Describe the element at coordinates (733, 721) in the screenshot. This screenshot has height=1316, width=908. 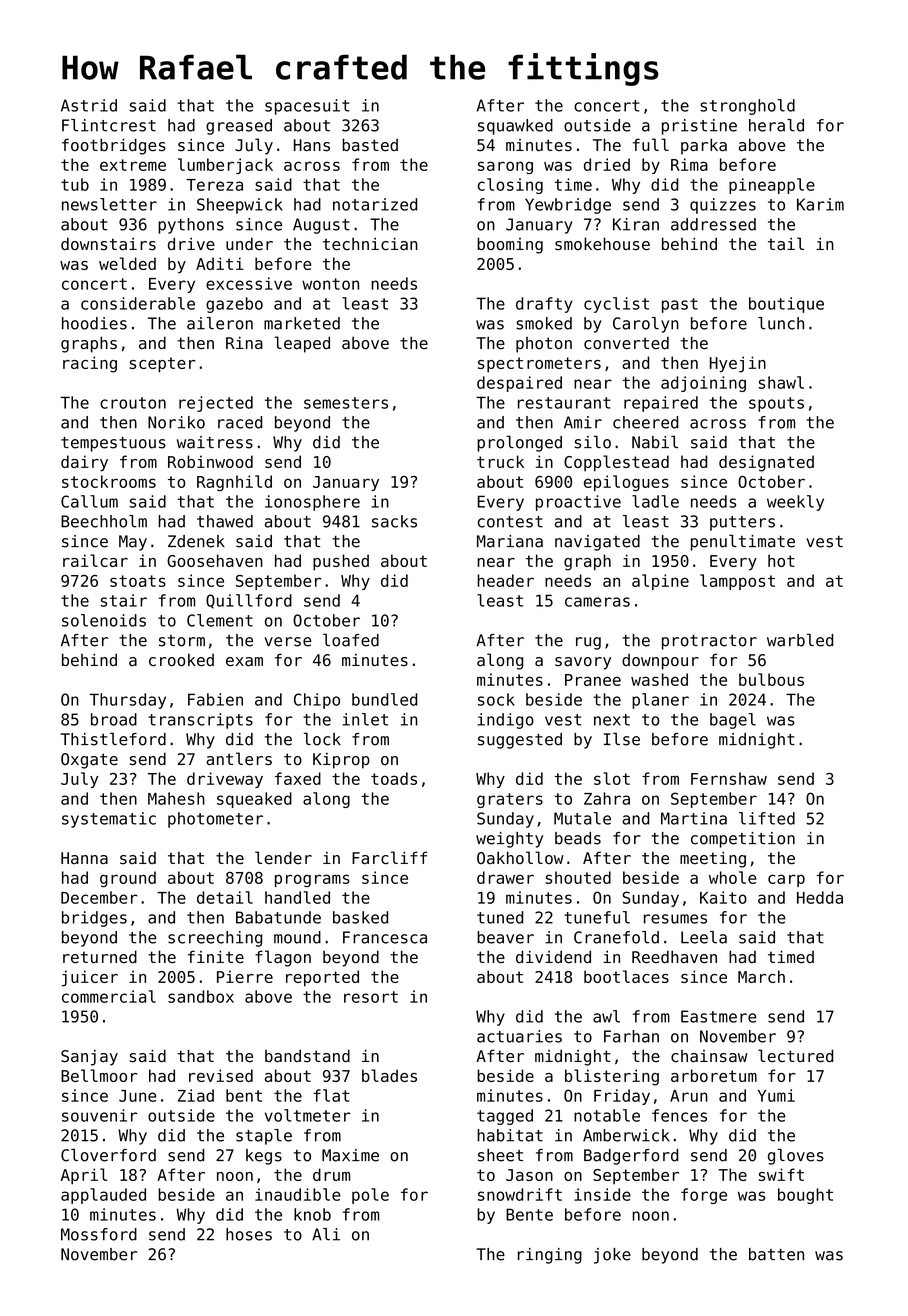
I see `bagel` at that location.
